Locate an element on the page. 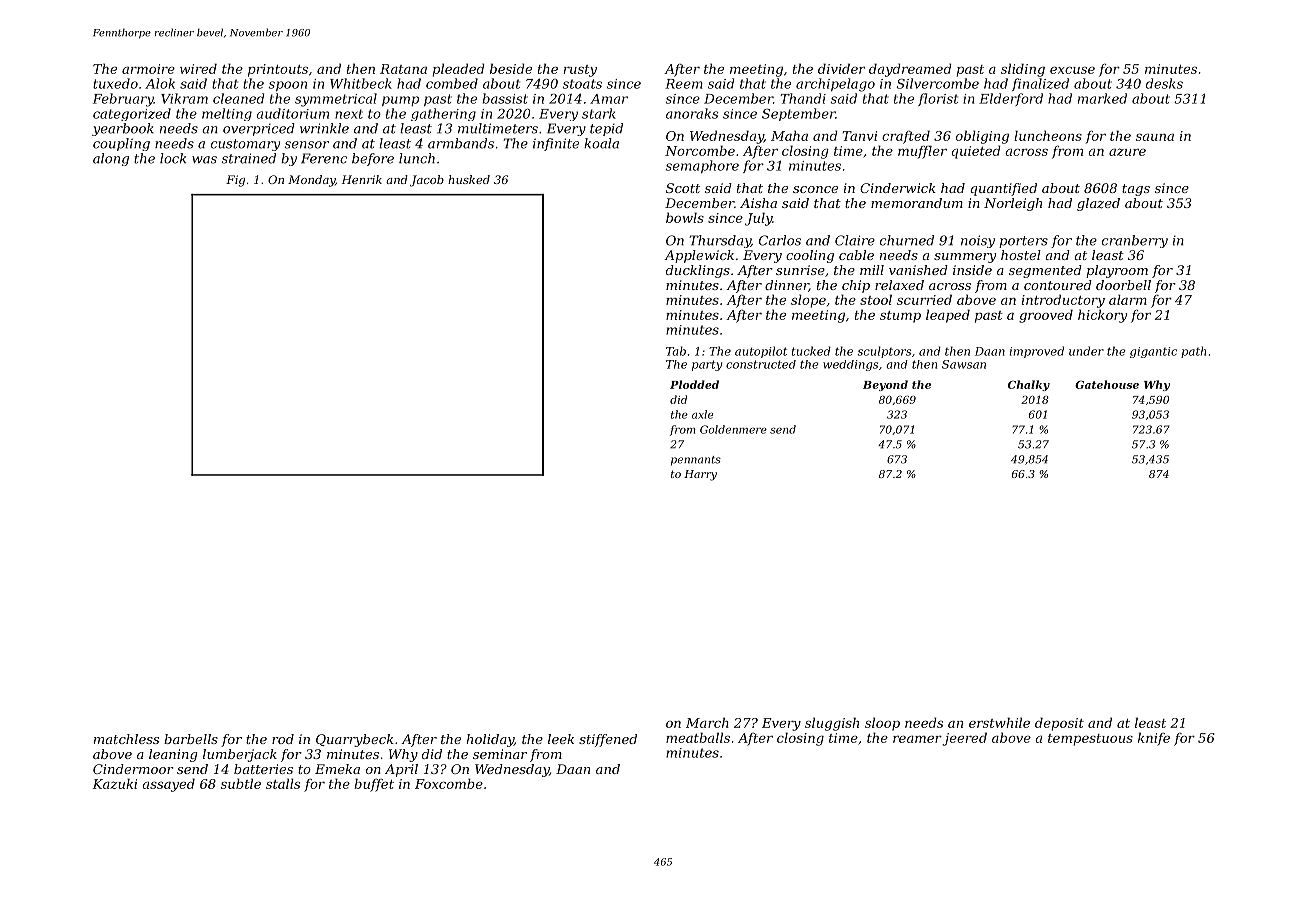  scurried is located at coordinates (924, 299).
